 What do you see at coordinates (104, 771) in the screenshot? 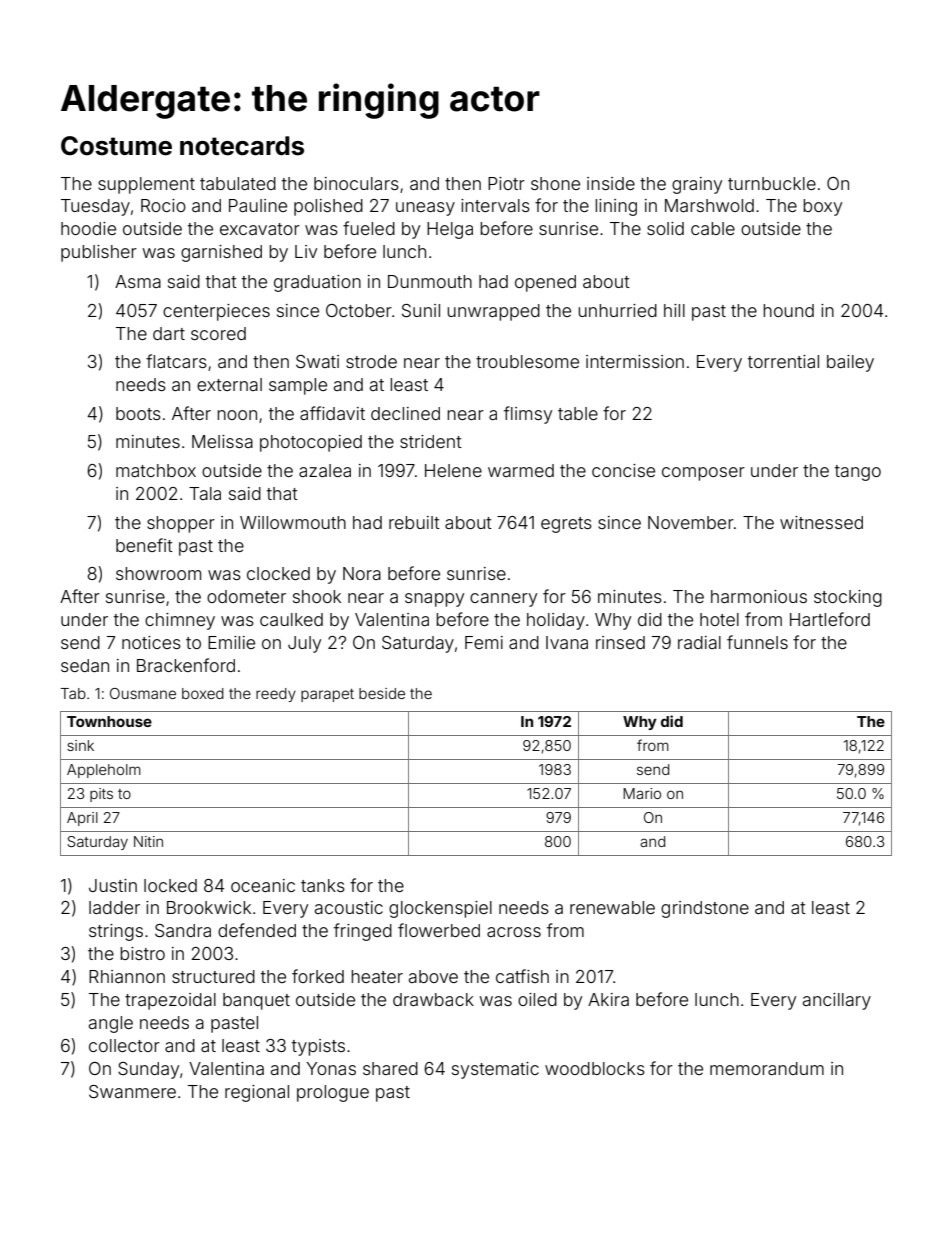
I see `Appleholm` at bounding box center [104, 771].
